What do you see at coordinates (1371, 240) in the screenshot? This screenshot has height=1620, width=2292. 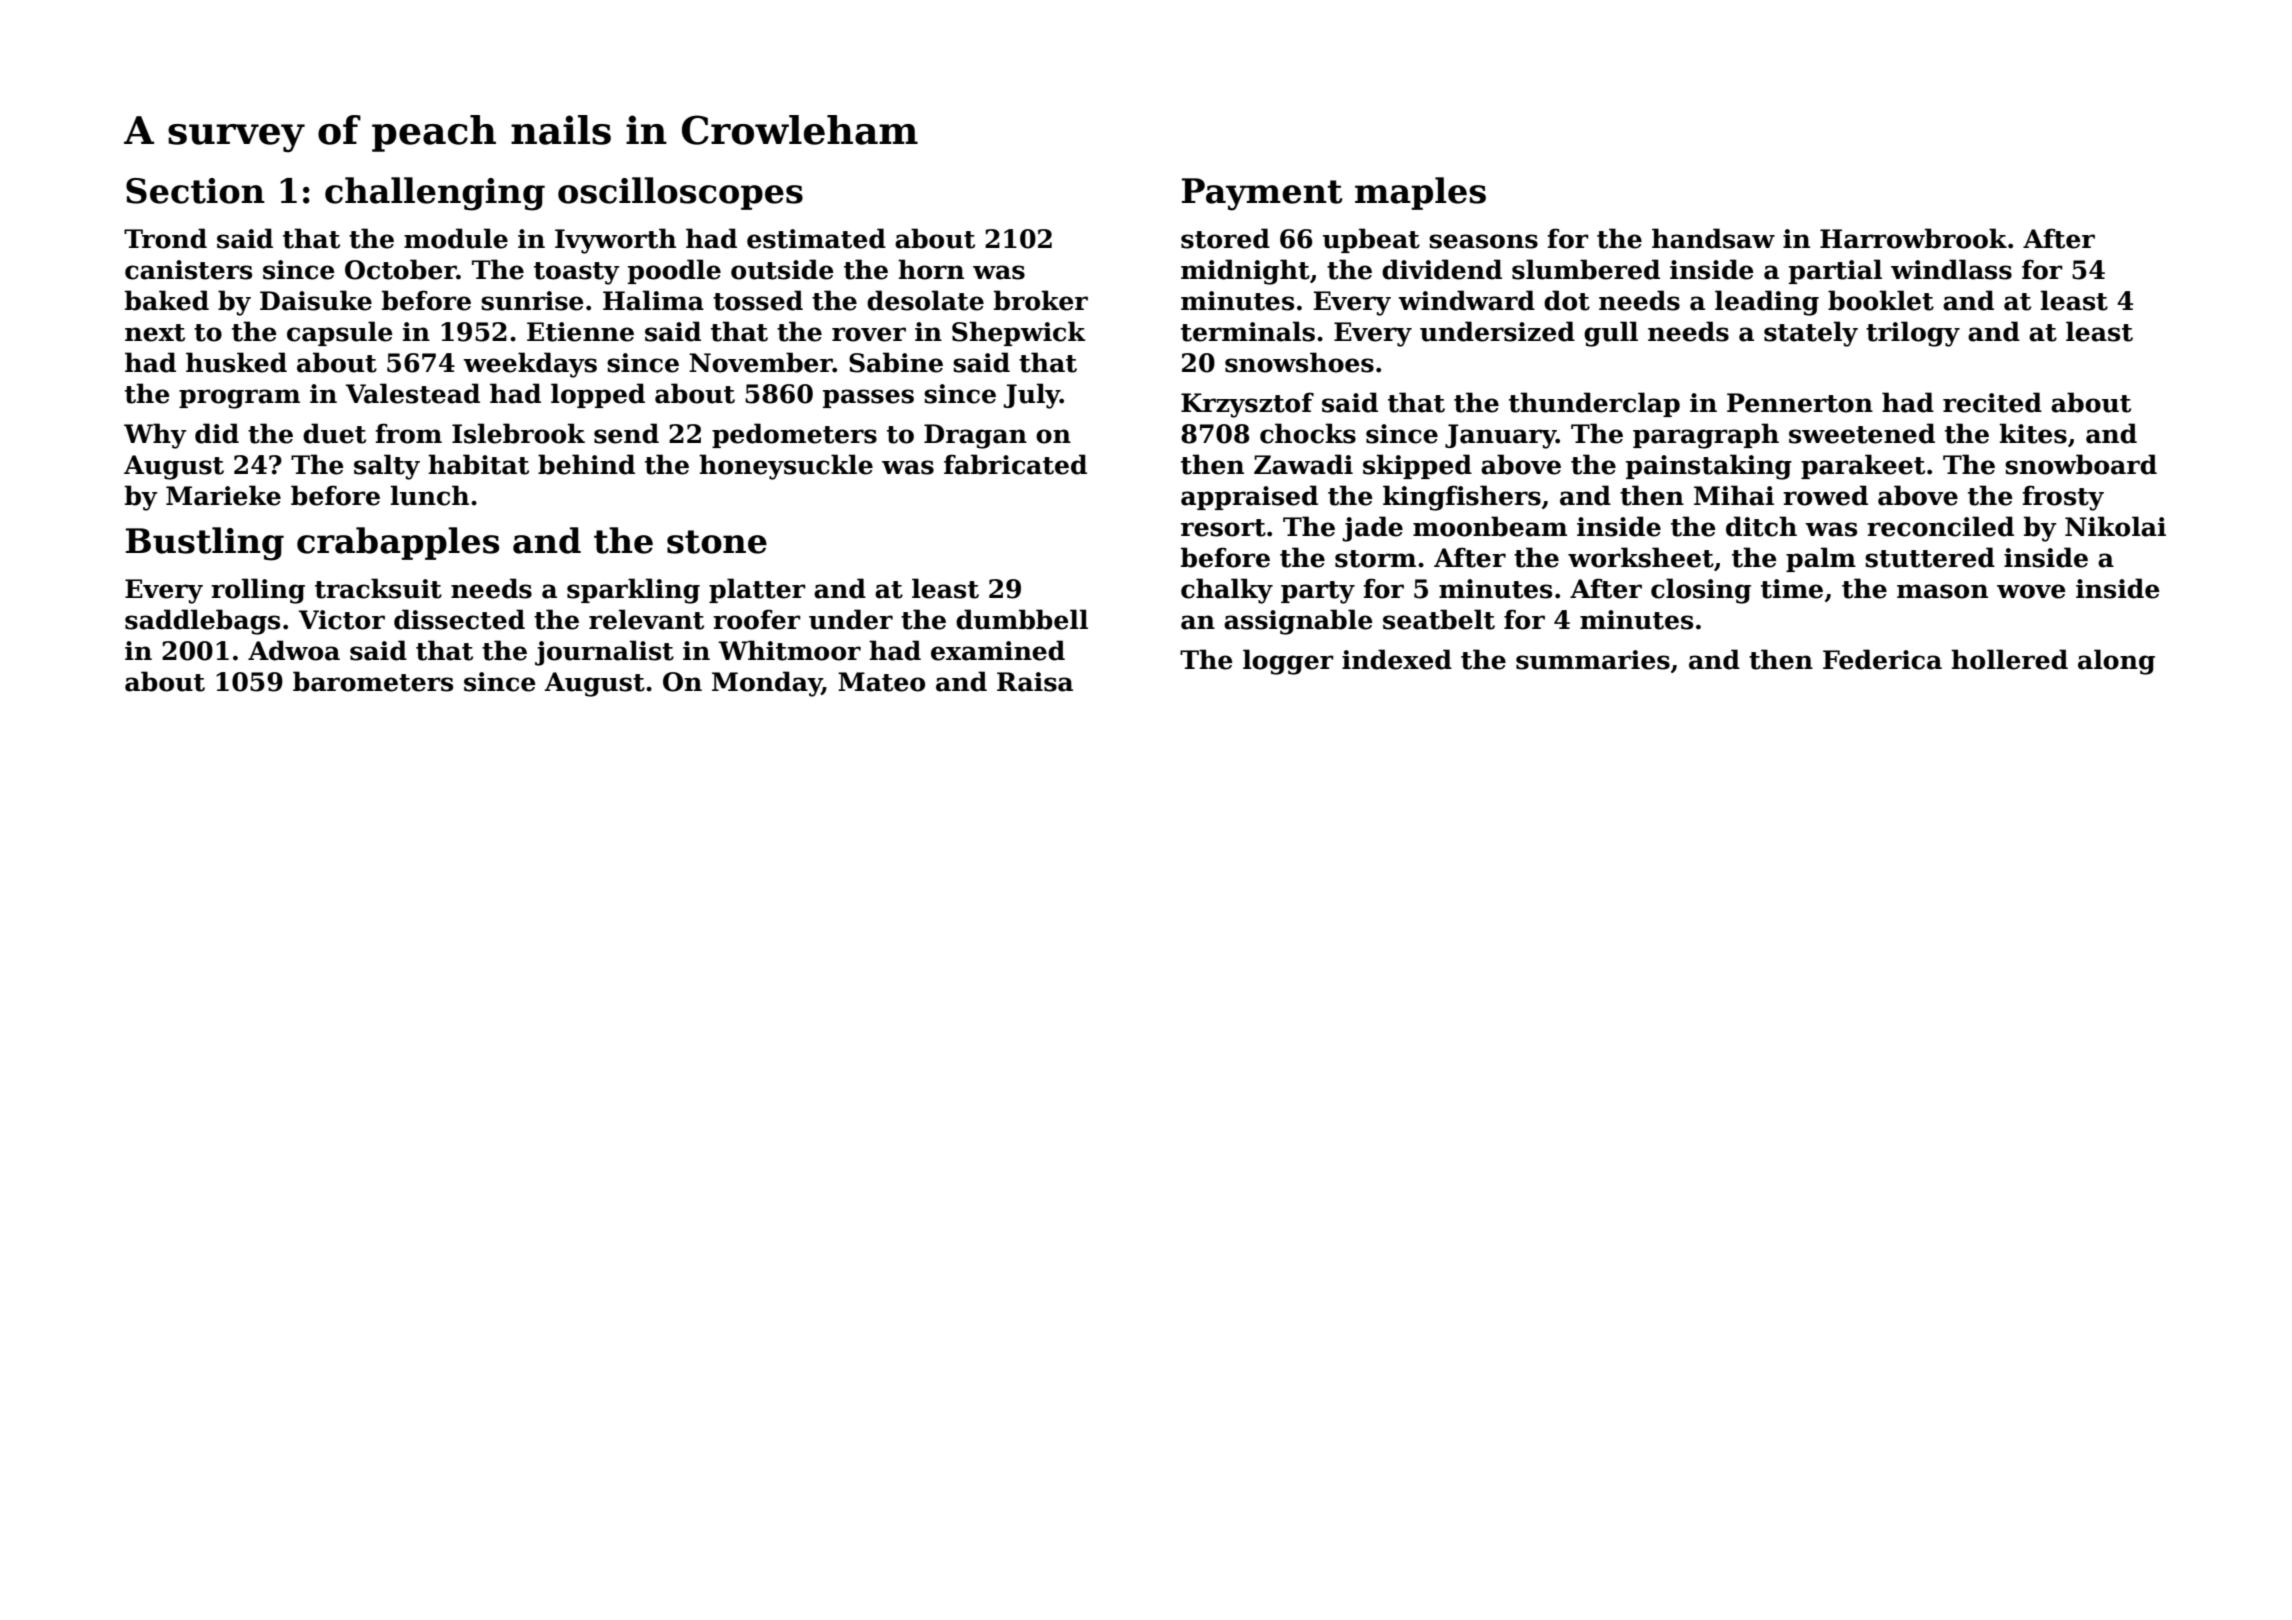 I see `upbeat` at bounding box center [1371, 240].
